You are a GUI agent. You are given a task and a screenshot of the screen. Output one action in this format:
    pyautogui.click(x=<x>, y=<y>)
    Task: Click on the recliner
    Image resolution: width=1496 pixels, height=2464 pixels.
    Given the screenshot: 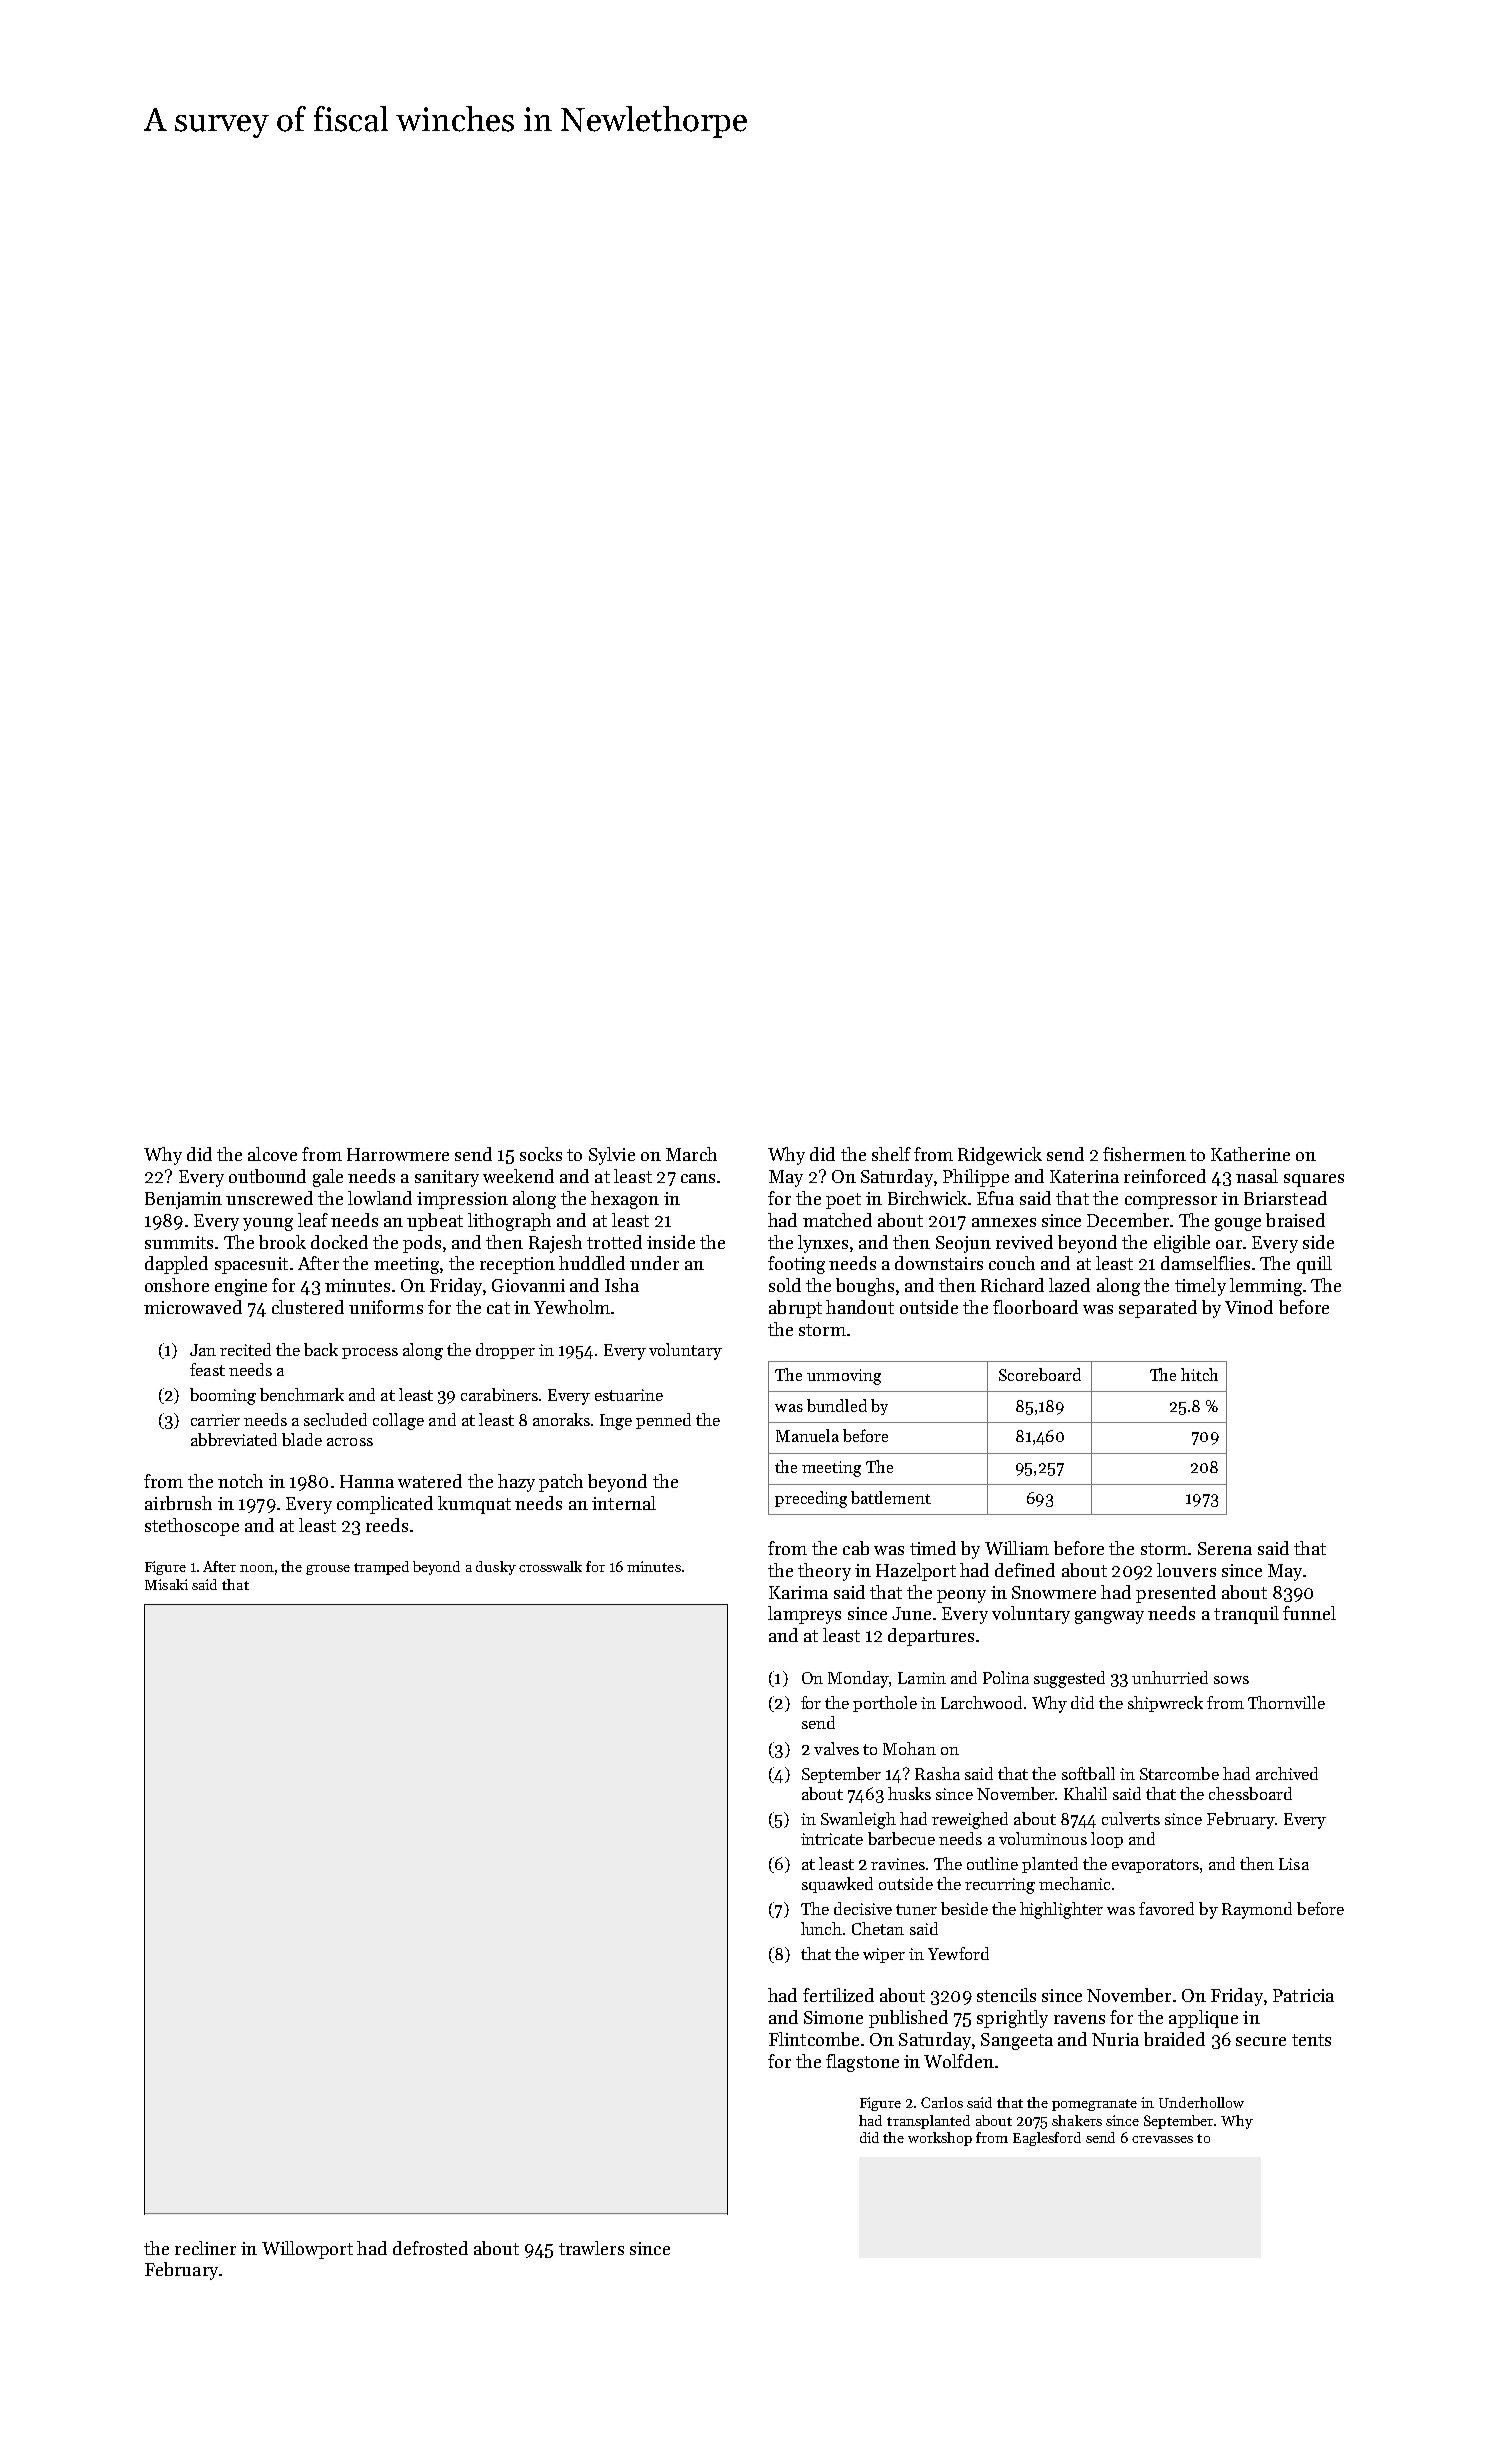 What is the action you would take?
    pyautogui.click(x=205, y=2248)
